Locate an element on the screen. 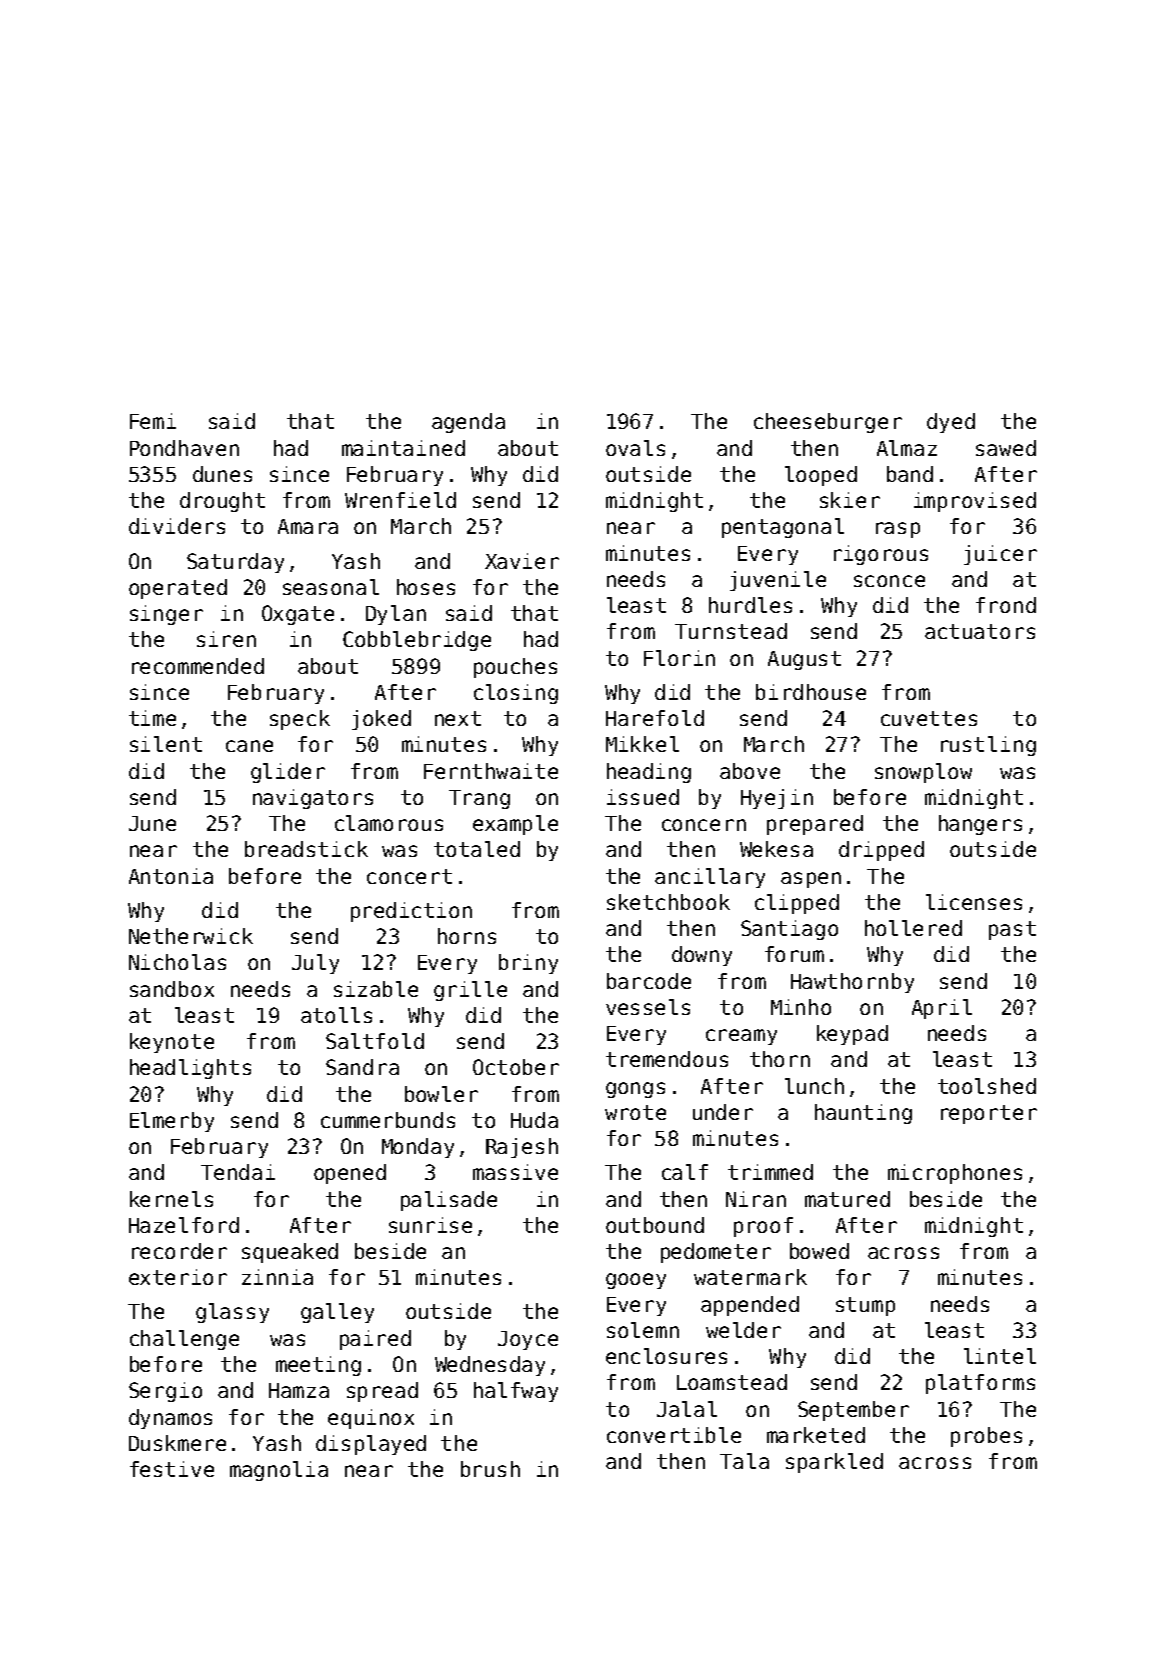  haunting is located at coordinates (863, 1114).
